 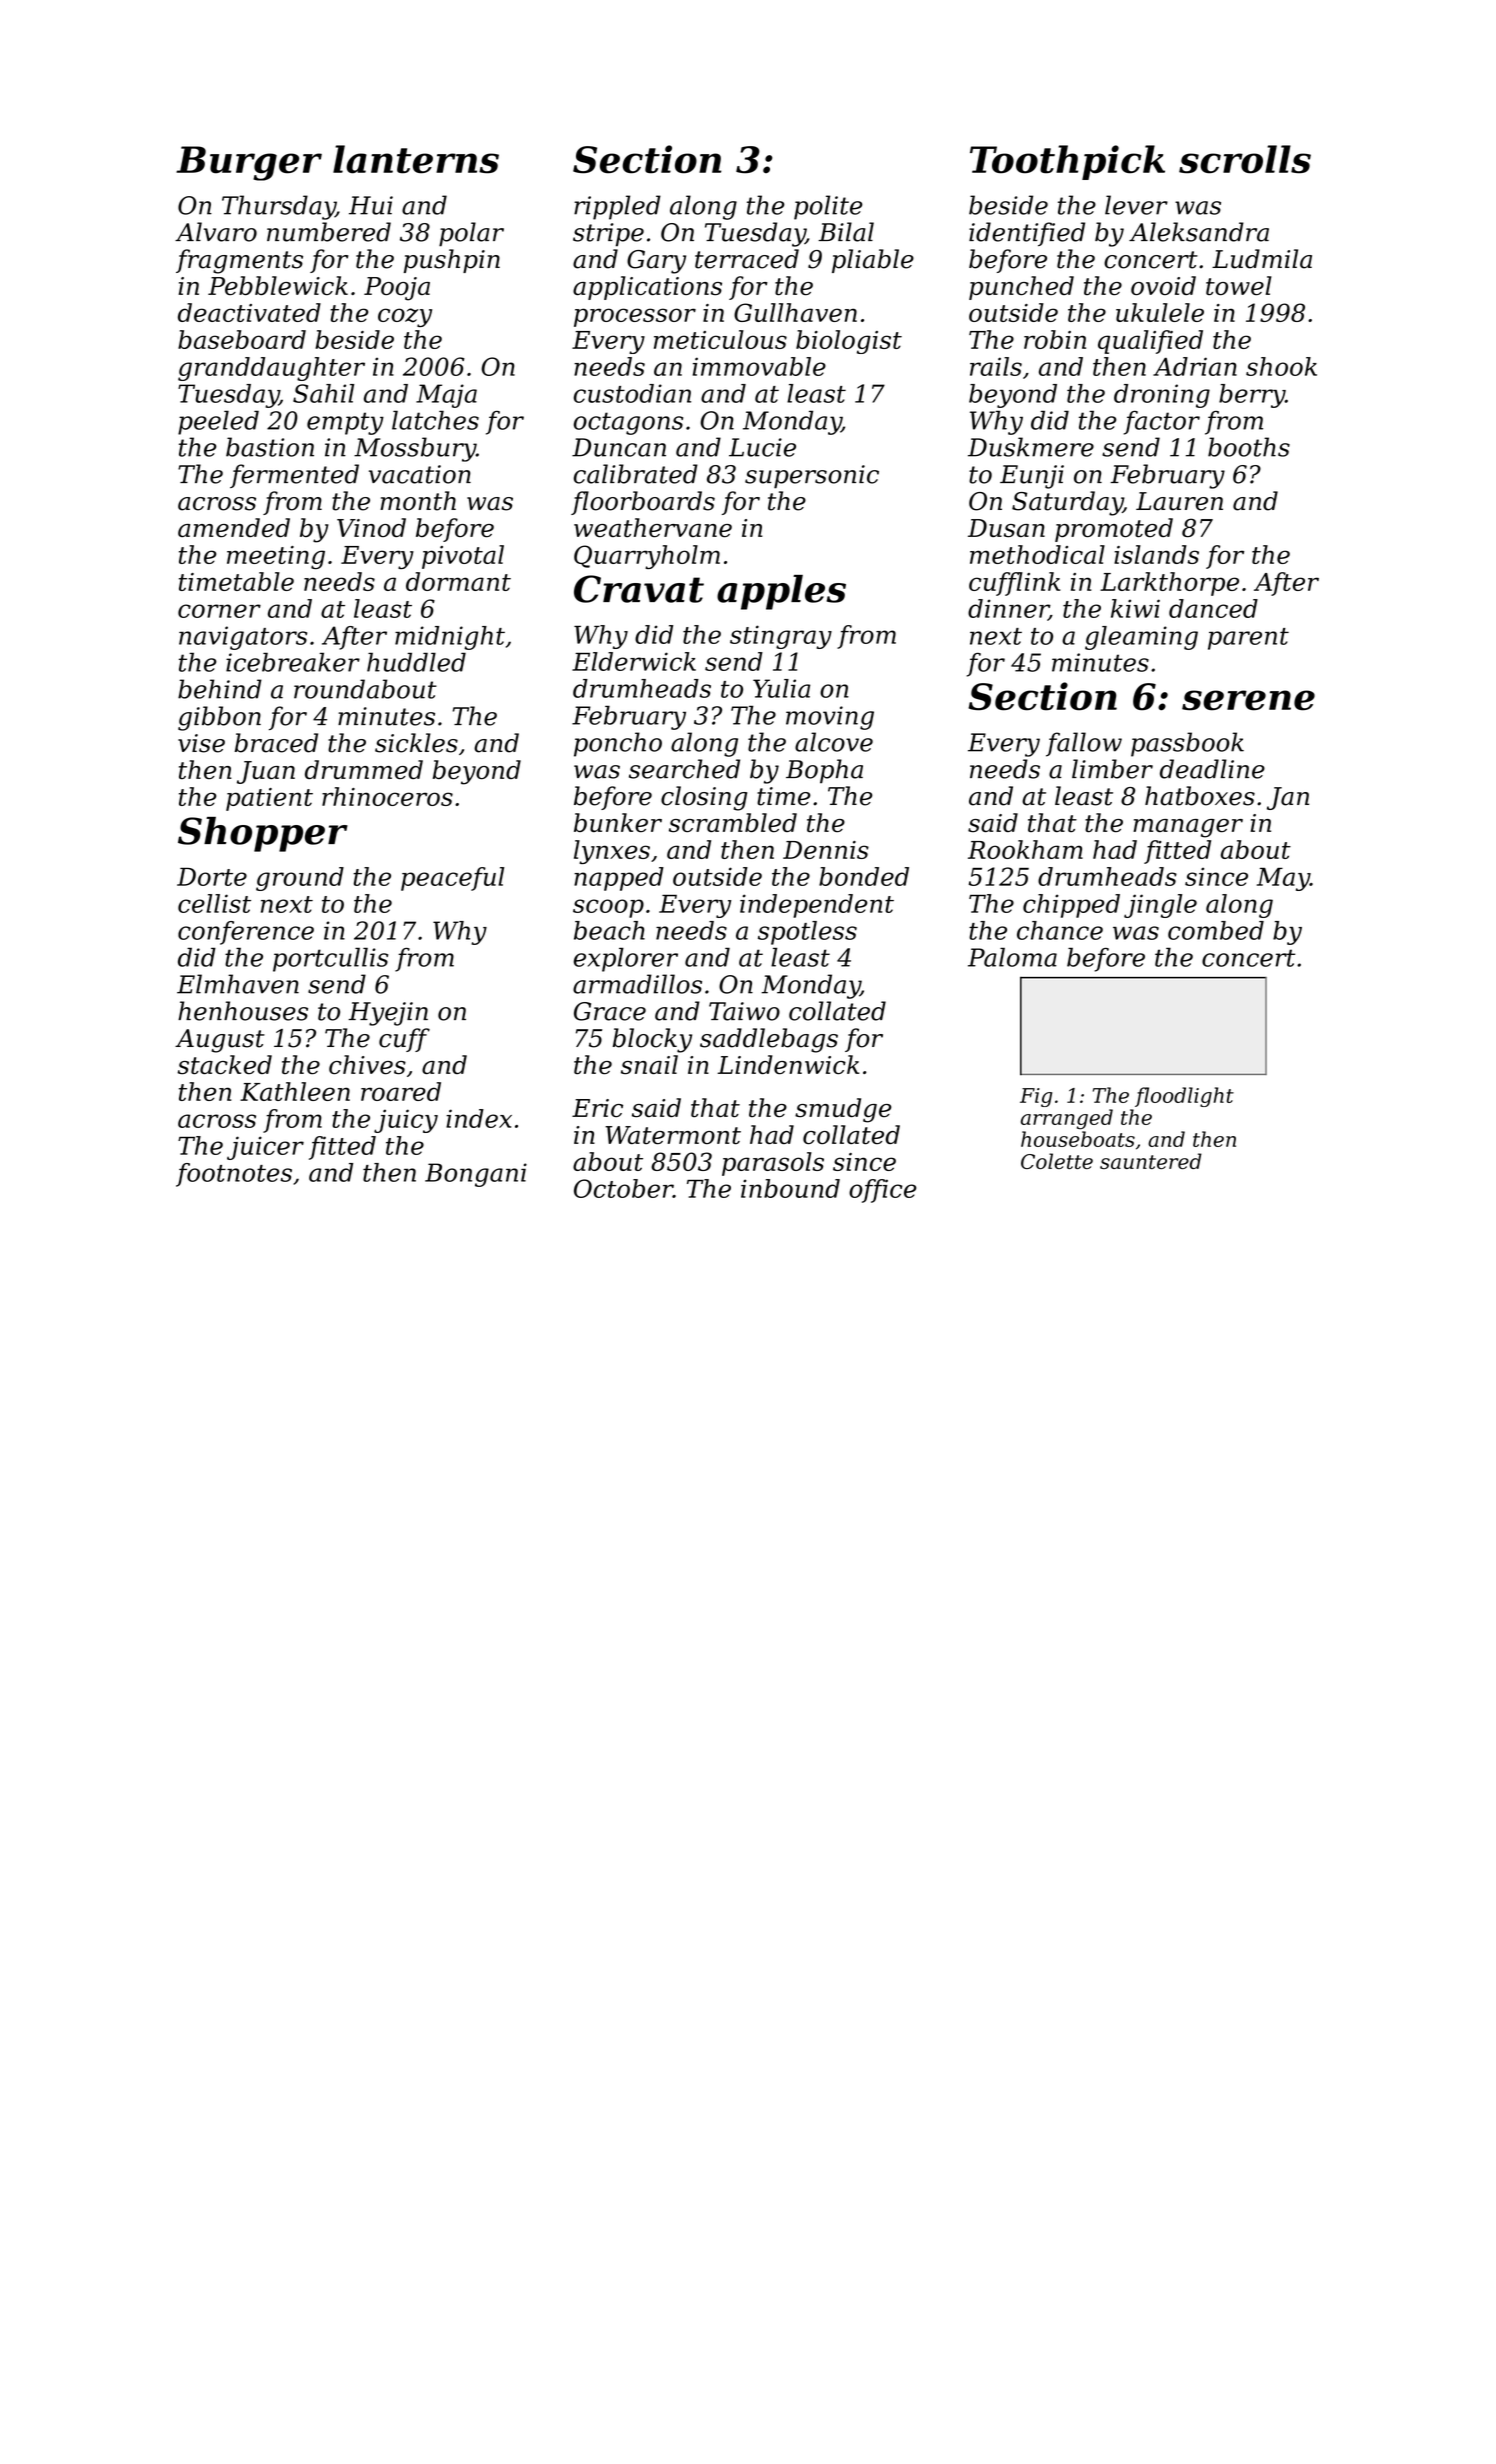 I want to click on Quarryholm, so click(x=647, y=557).
